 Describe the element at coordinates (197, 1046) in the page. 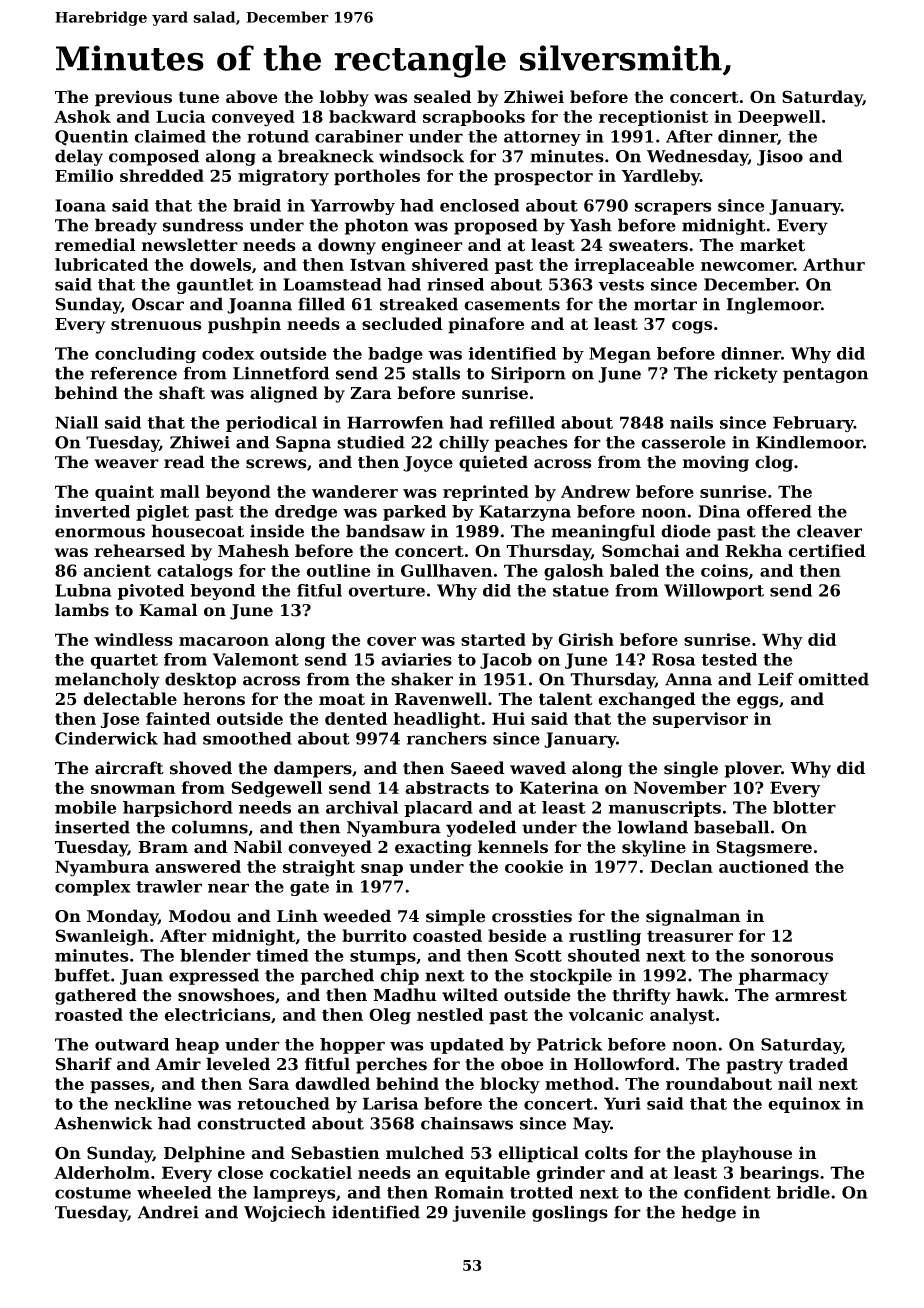

I see `heap` at that location.
